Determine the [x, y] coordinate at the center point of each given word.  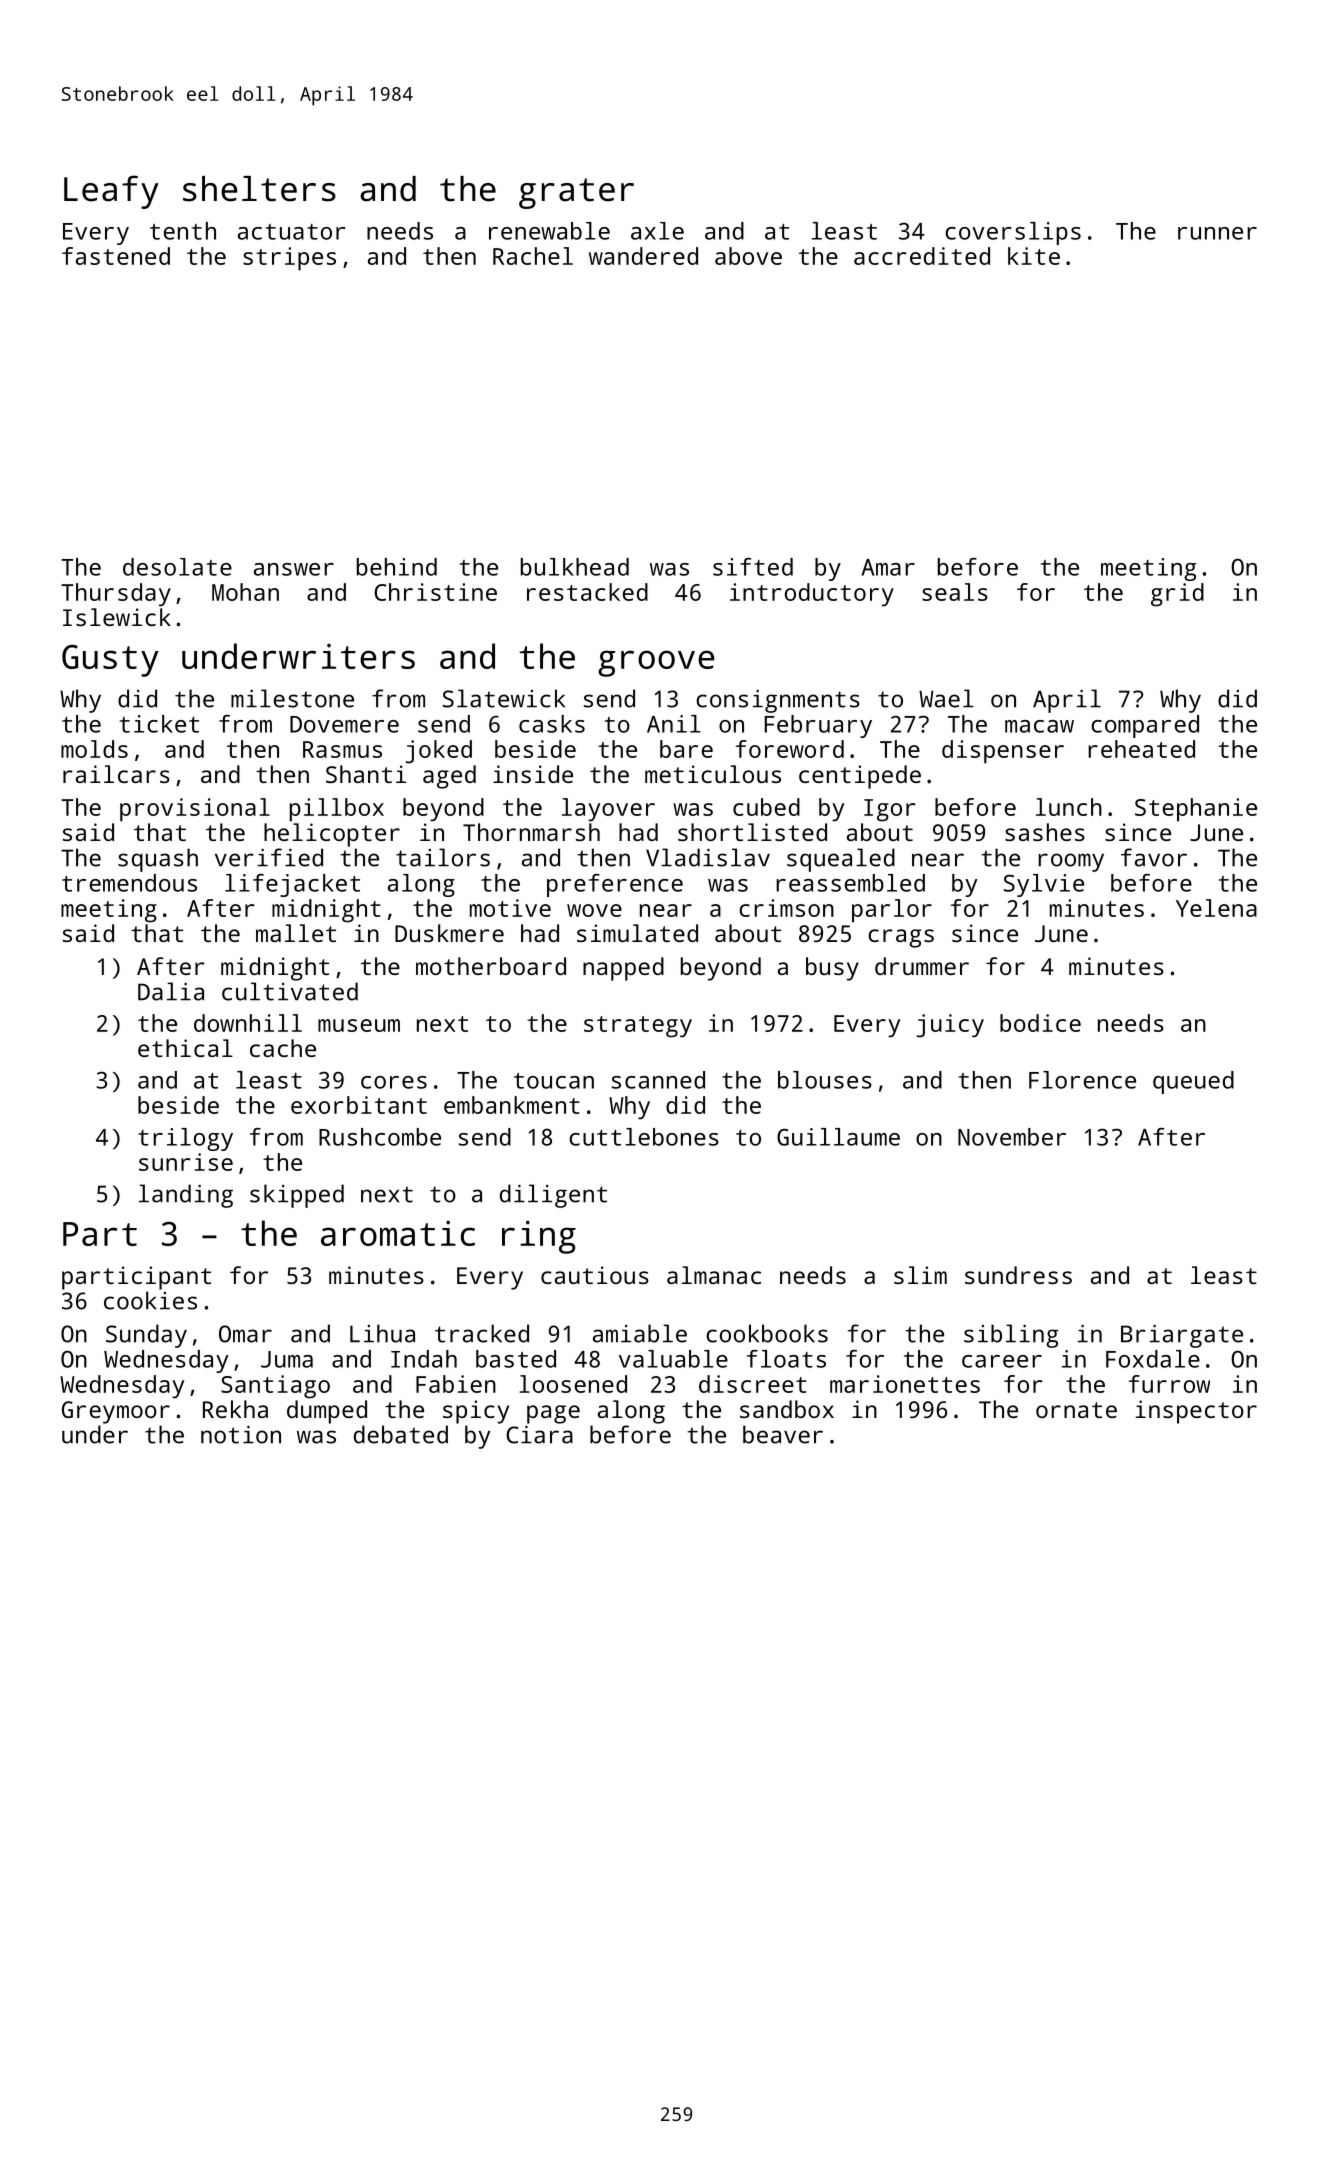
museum [359, 1025]
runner [1217, 233]
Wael [946, 698]
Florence [1082, 1080]
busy [832, 969]
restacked [587, 592]
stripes [289, 259]
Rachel [533, 256]
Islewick [117, 617]
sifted [753, 567]
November [1012, 1137]
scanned [658, 1080]
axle [657, 231]
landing [186, 1196]
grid [1177, 595]
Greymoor [116, 1412]
